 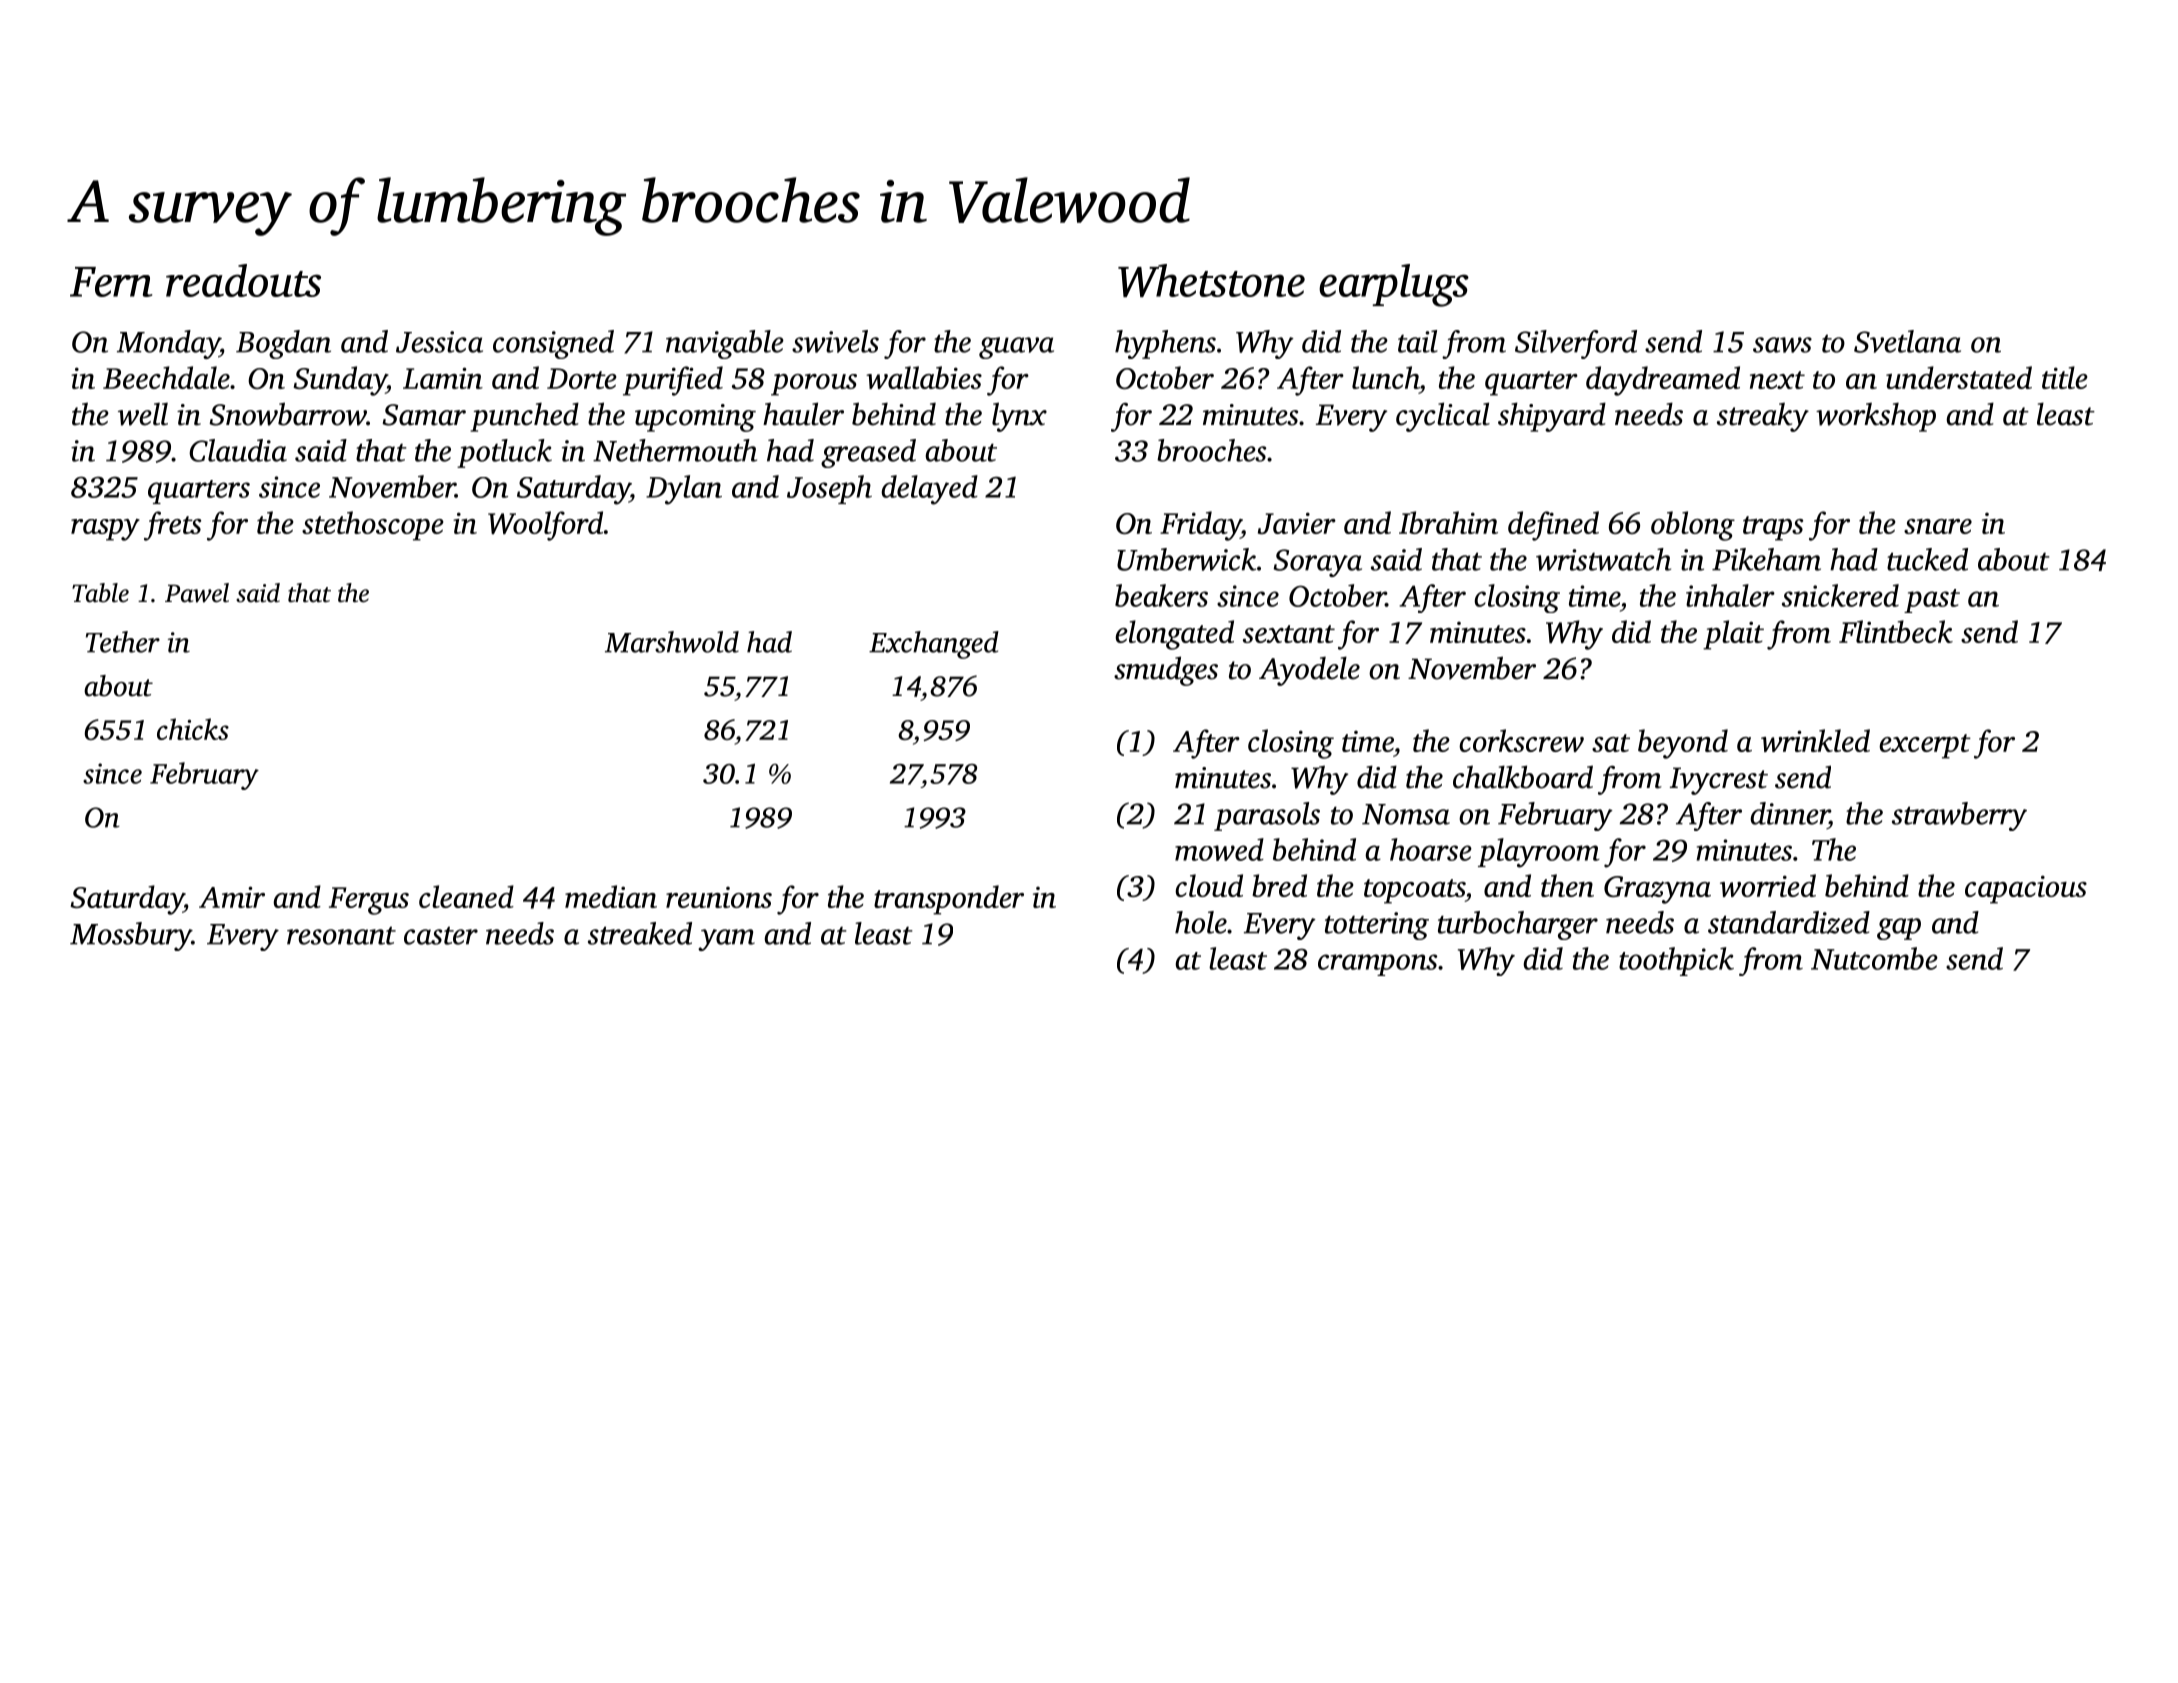 What do you see at coordinates (1200, 526) in the image?
I see `Friday` at bounding box center [1200, 526].
